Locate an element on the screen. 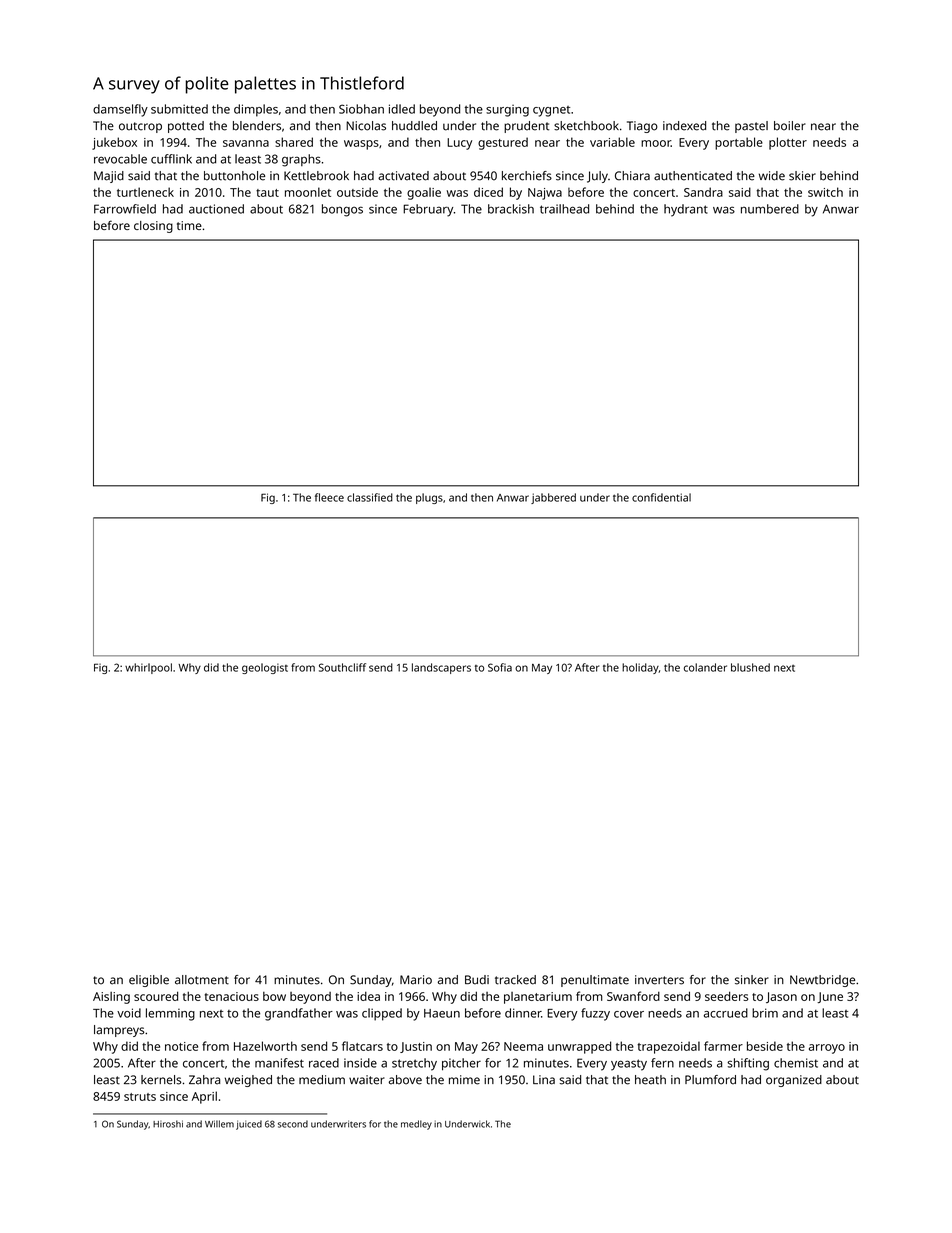 This screenshot has height=1233, width=952. confidential is located at coordinates (661, 497).
